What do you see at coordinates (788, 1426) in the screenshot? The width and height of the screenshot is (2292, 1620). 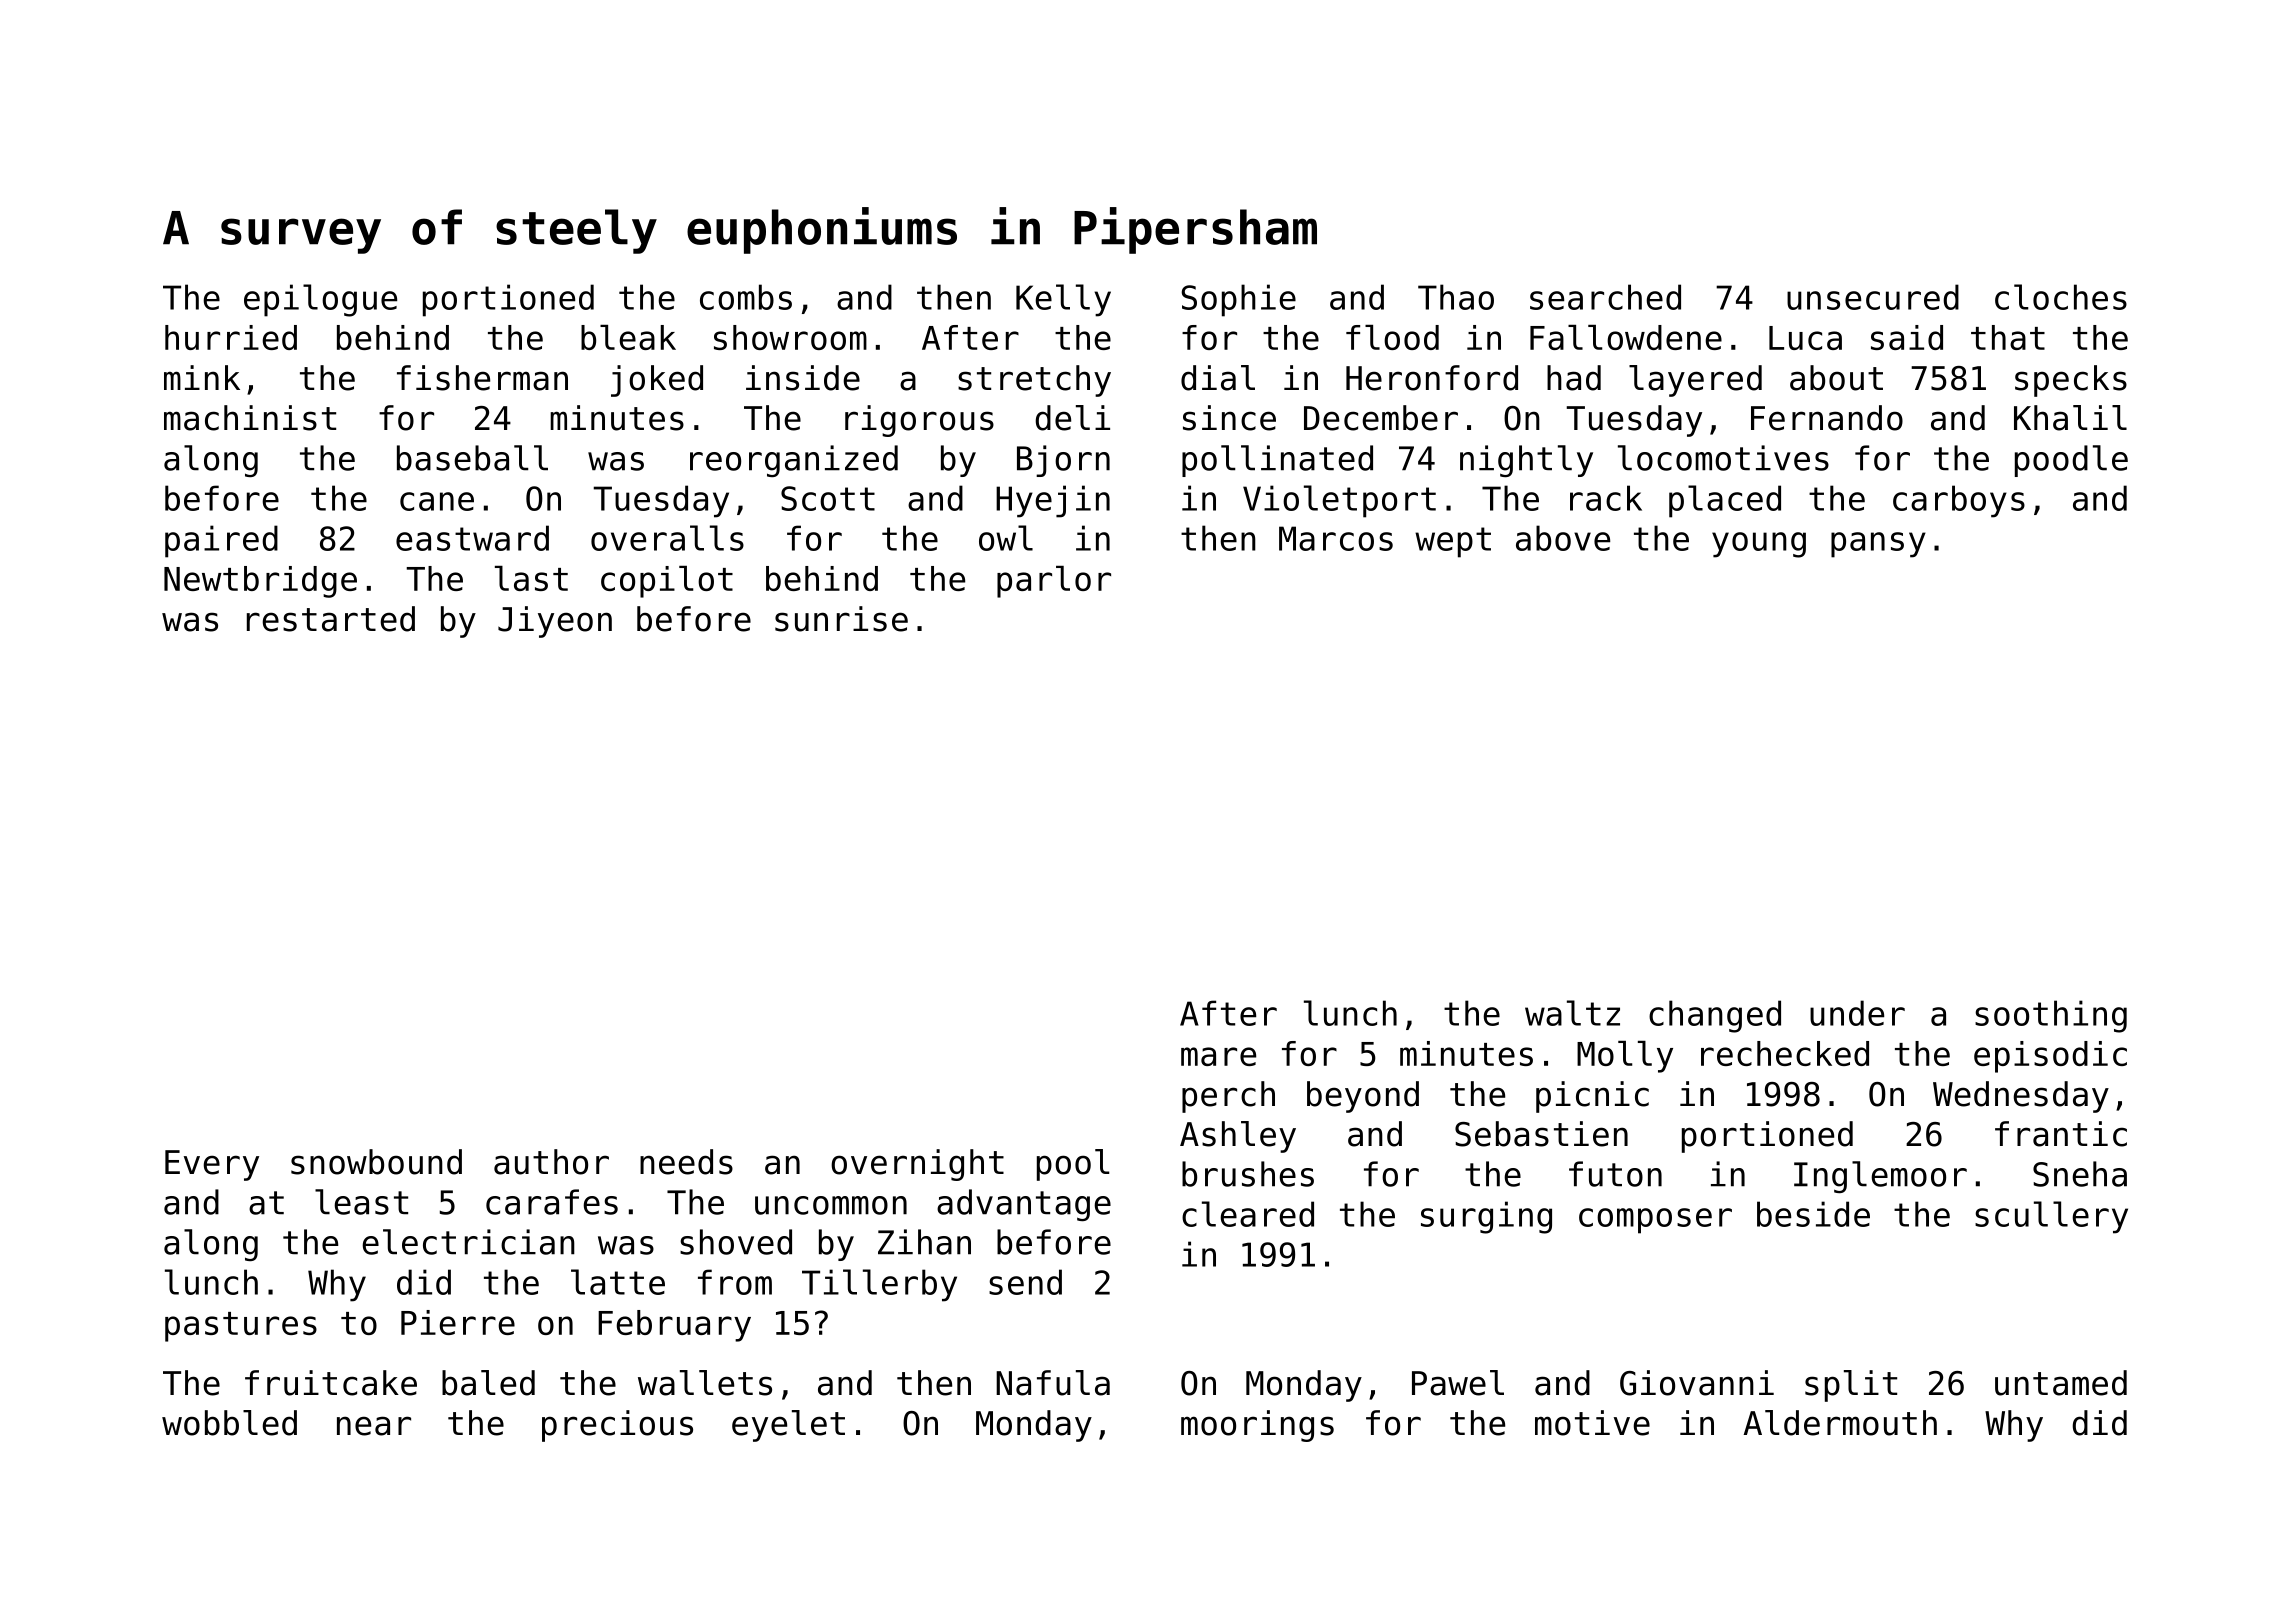 I see `eyelet` at bounding box center [788, 1426].
